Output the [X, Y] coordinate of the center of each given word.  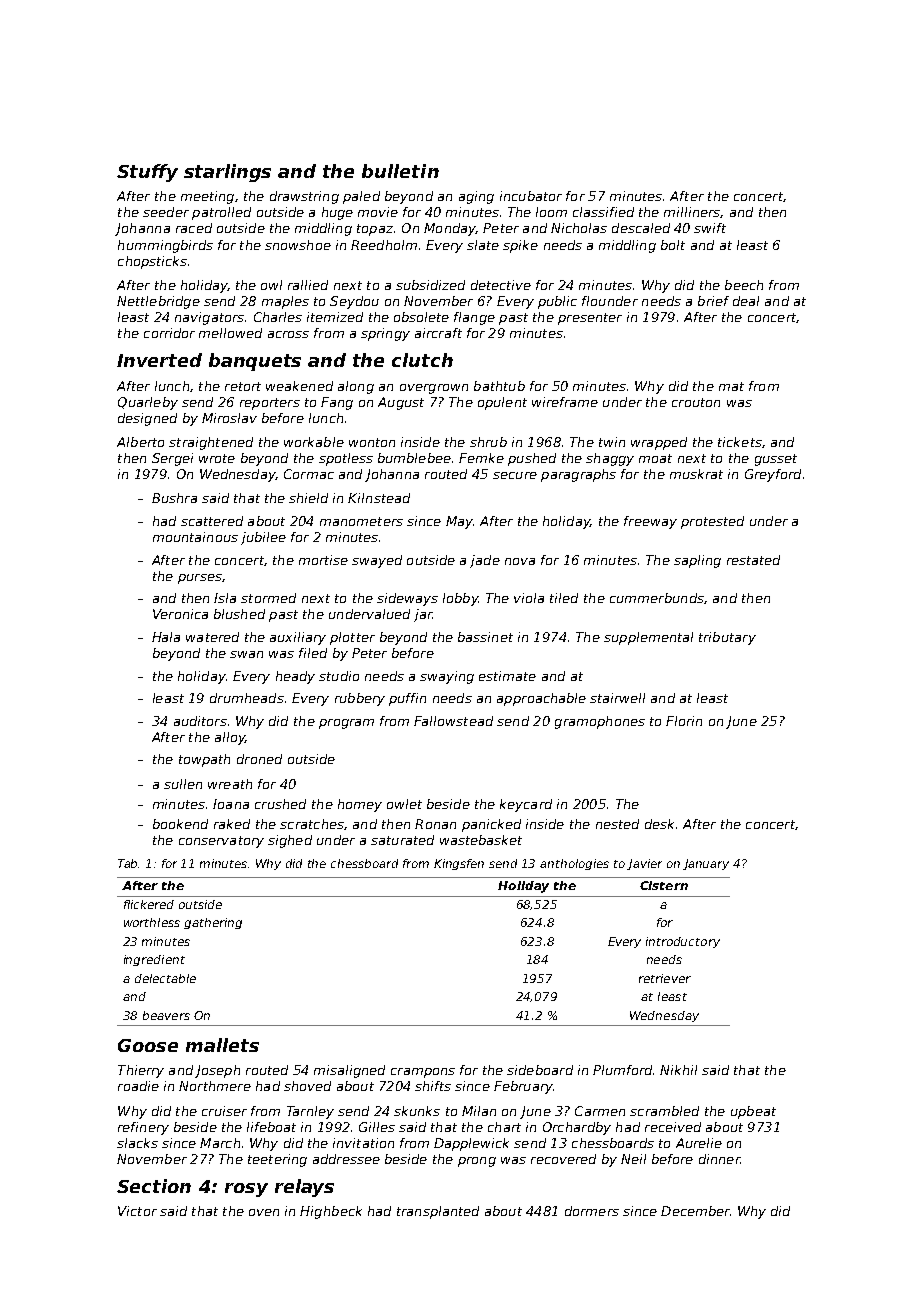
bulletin [400, 171]
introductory [683, 942]
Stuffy [147, 173]
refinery [143, 1128]
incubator [531, 196]
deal [746, 301]
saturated [402, 840]
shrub [488, 442]
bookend [180, 824]
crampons [423, 1073]
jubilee [263, 538]
